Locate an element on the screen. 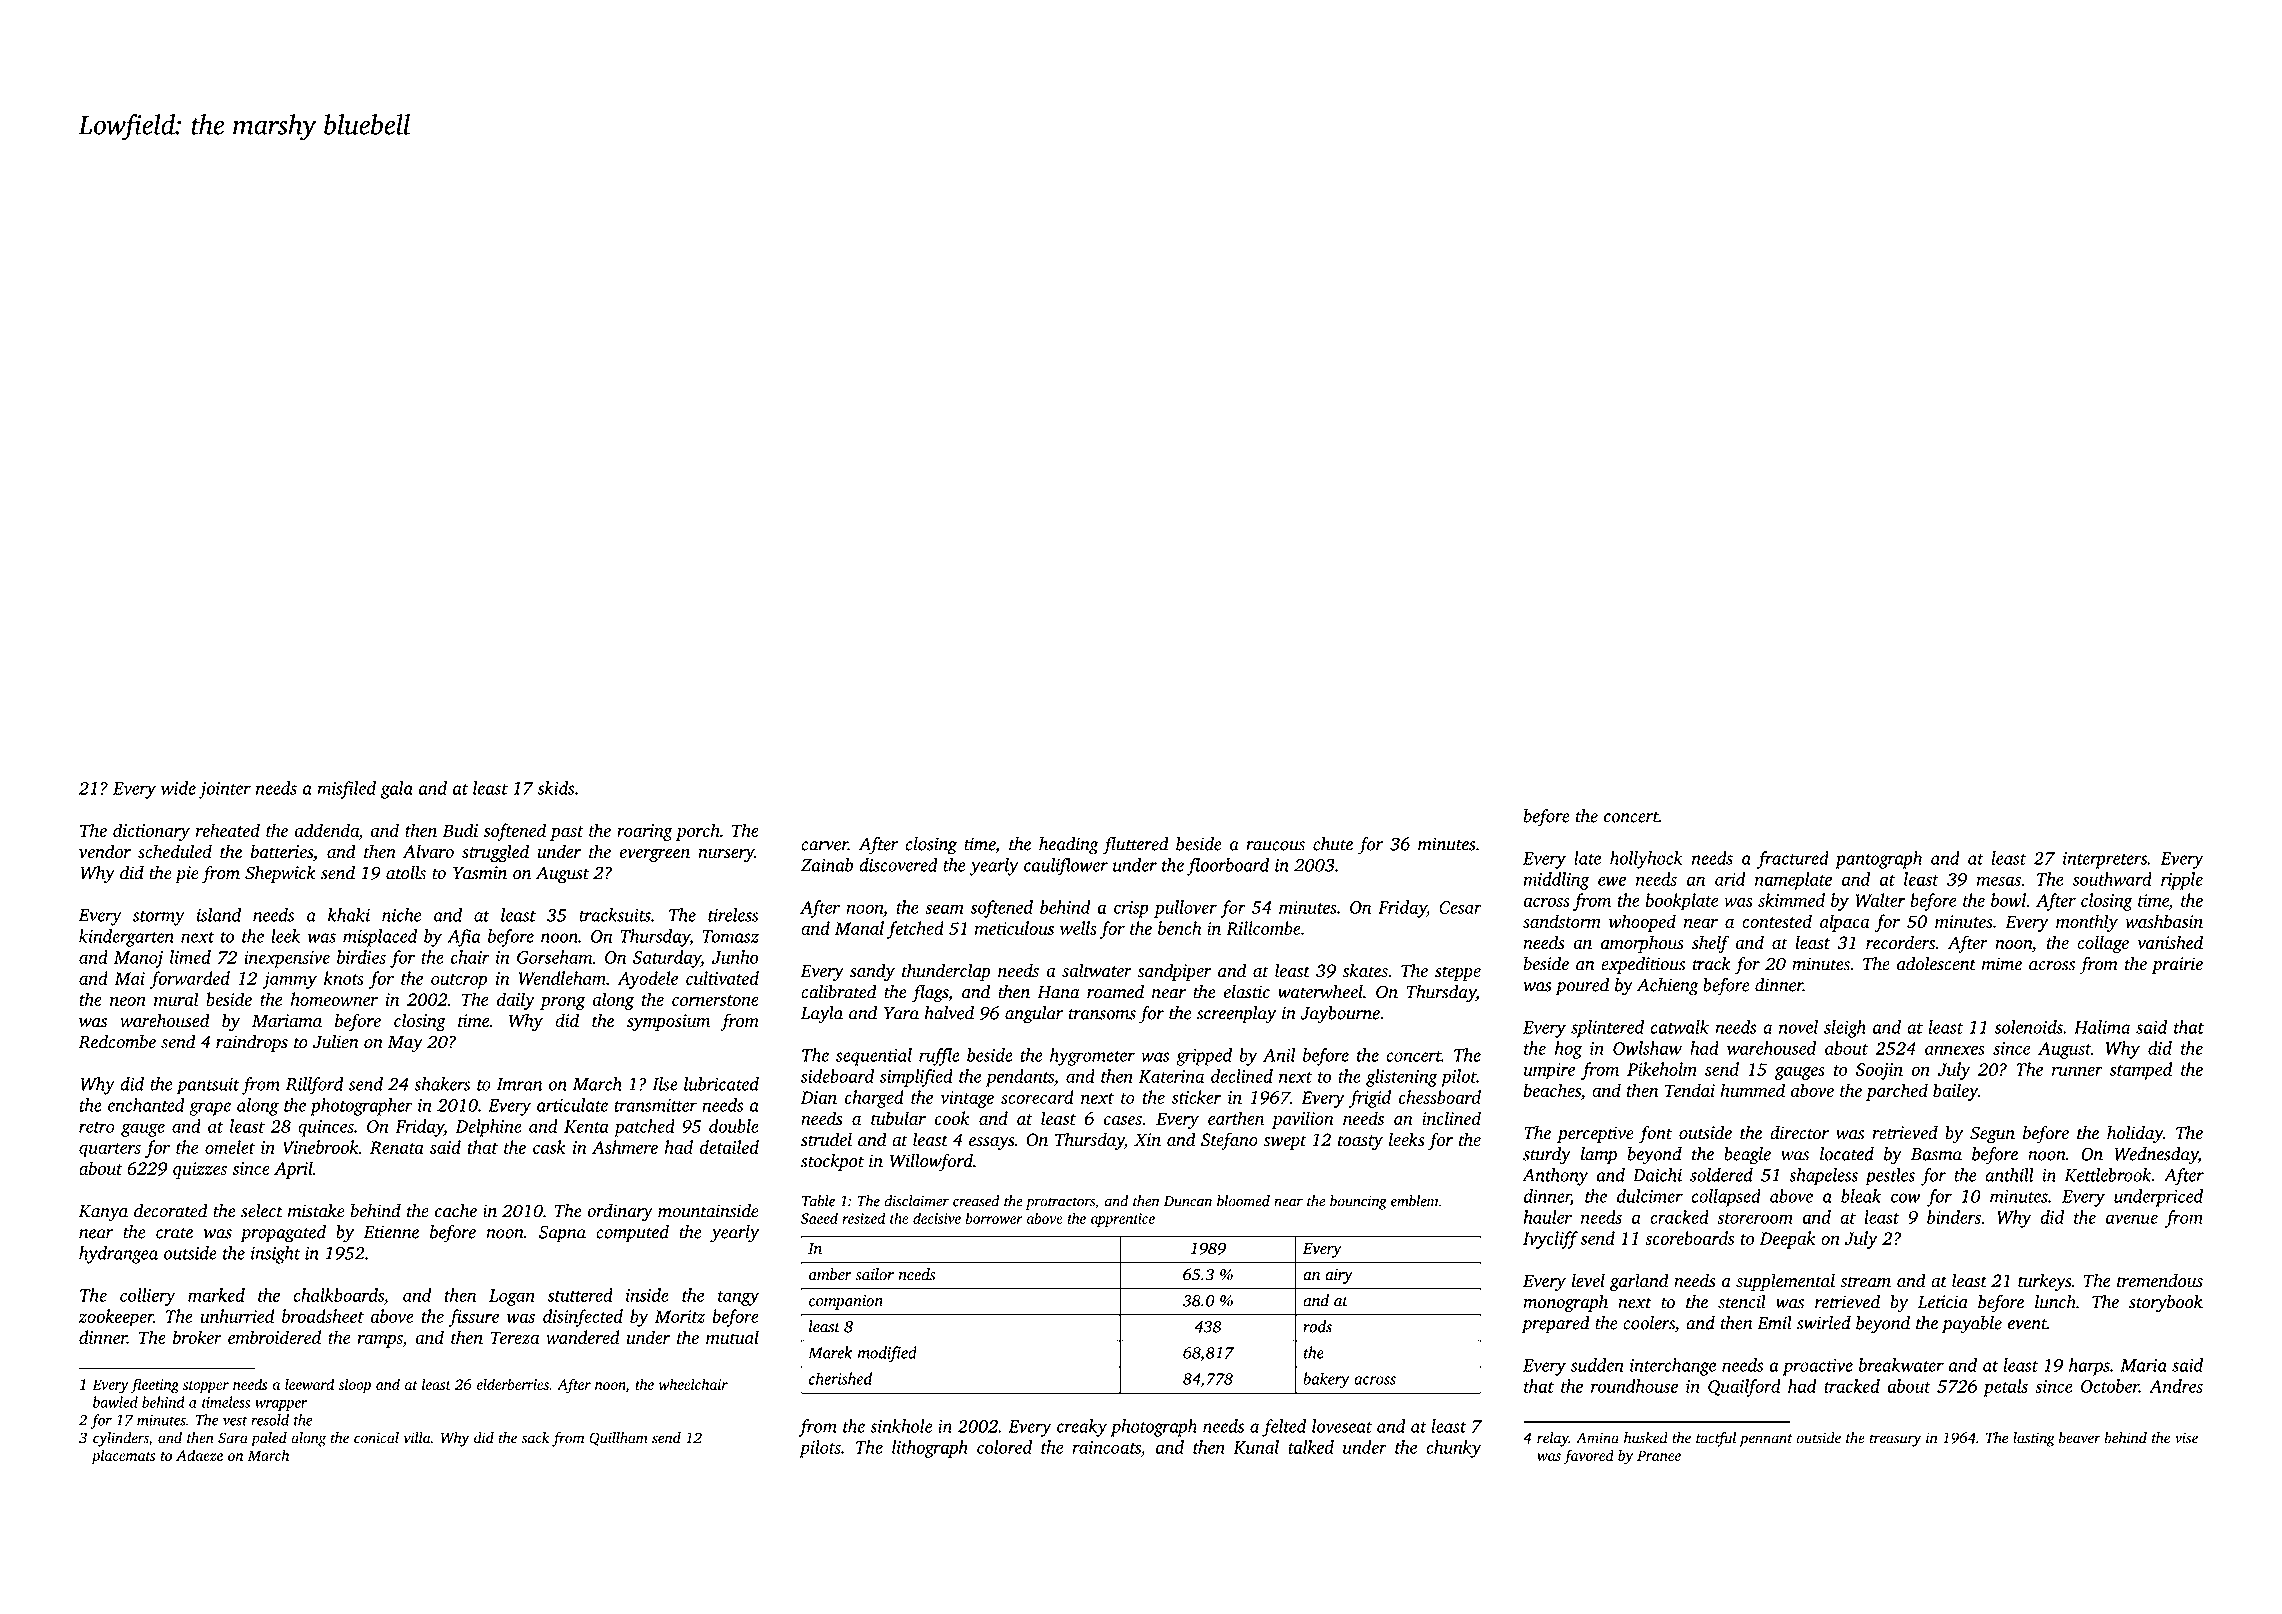 This screenshot has width=2282, height=1614. Kenta is located at coordinates (586, 1126).
